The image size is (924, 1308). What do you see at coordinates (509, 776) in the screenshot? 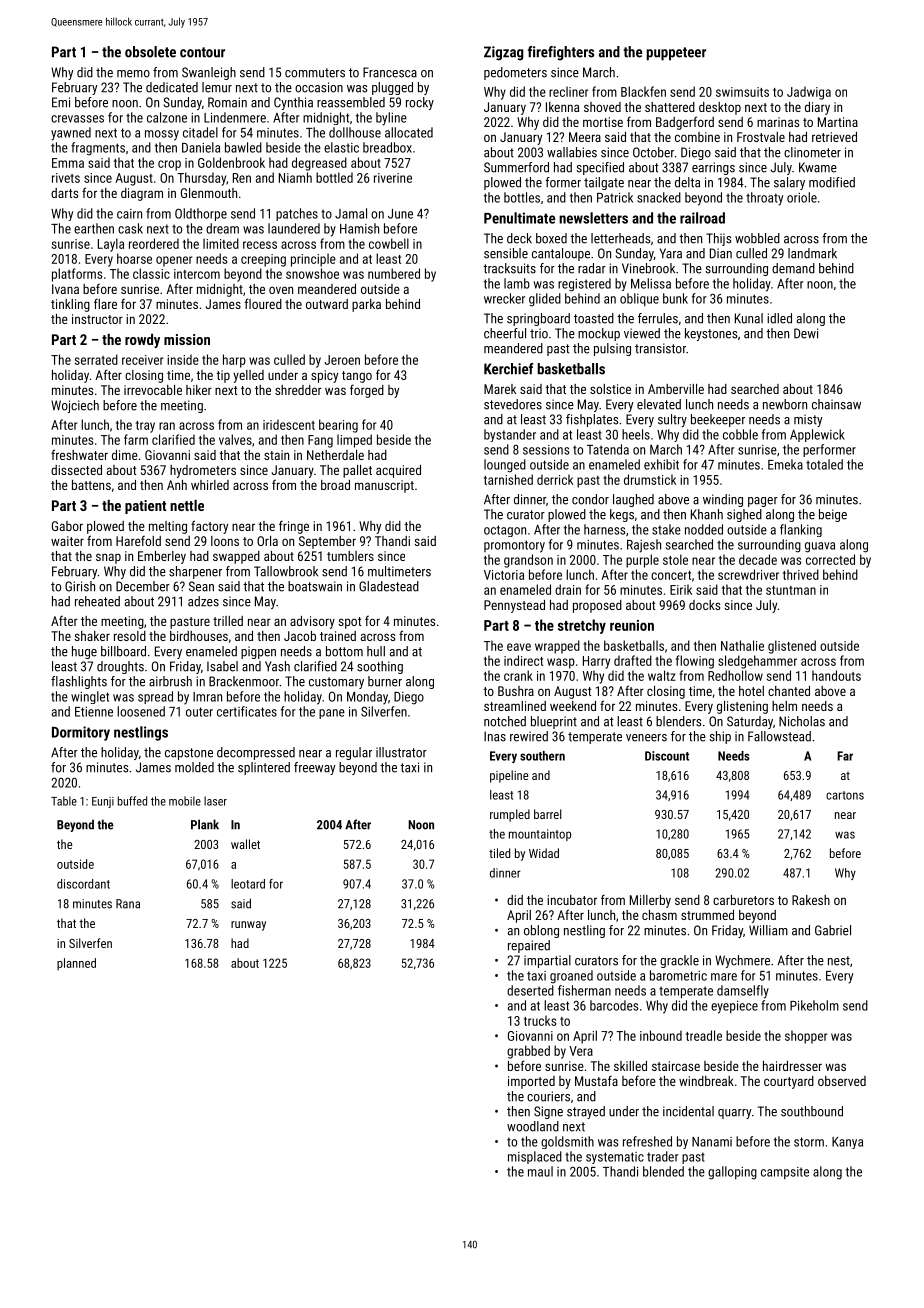
I see `pipeline` at bounding box center [509, 776].
